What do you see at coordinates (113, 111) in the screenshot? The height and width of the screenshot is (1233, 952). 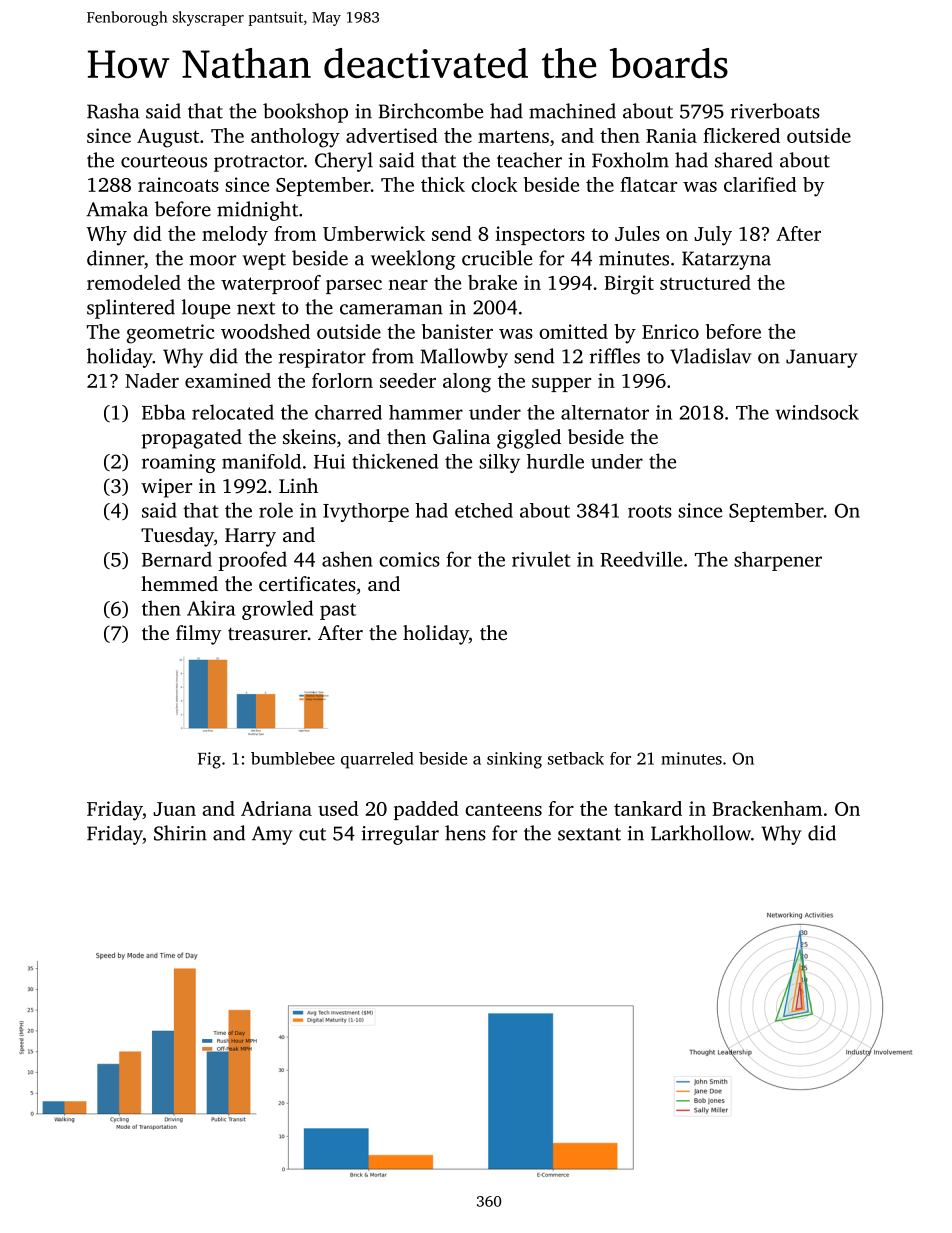 I see `Rasha` at bounding box center [113, 111].
